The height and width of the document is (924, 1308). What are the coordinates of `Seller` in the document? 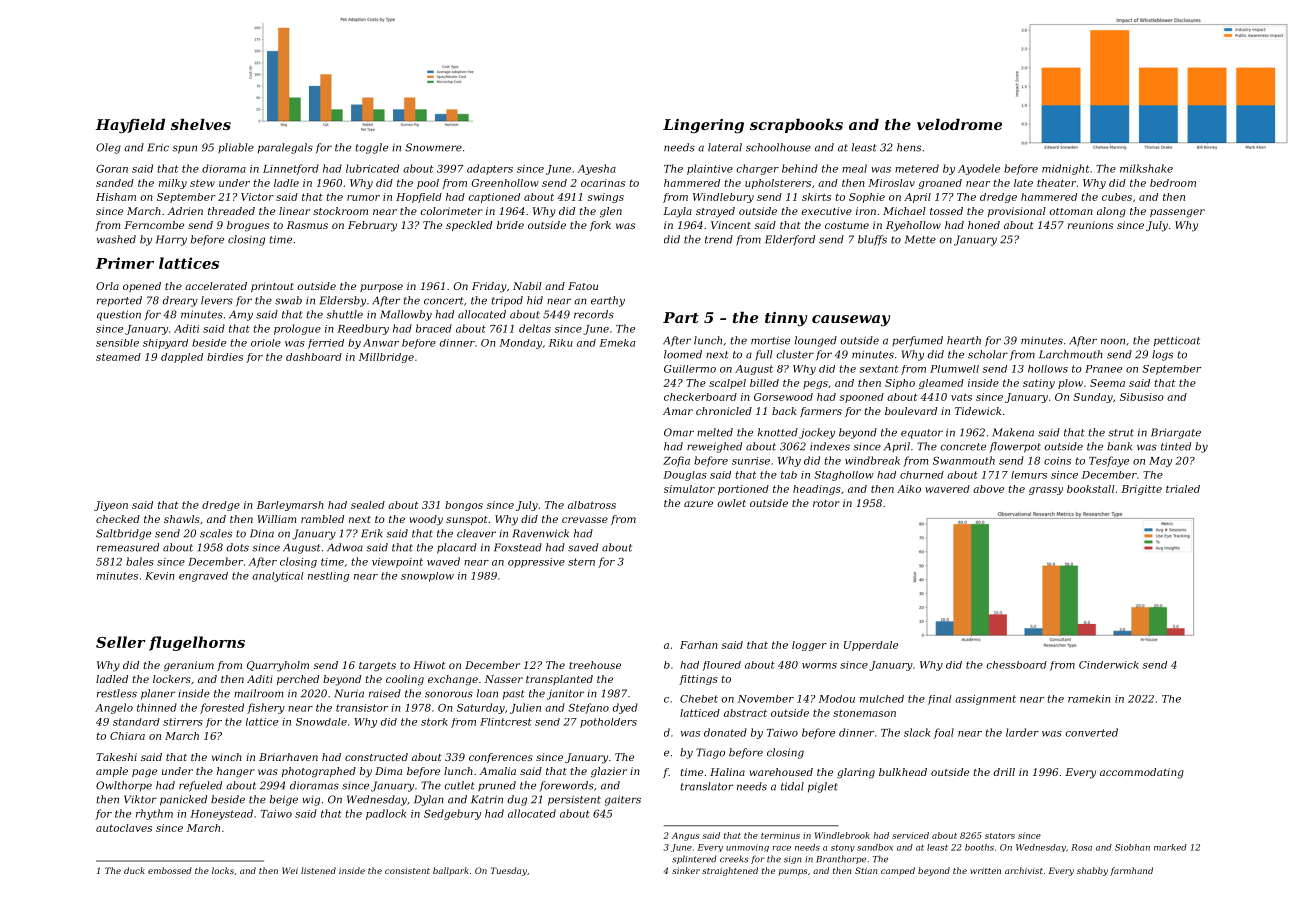 It's located at (121, 642).
